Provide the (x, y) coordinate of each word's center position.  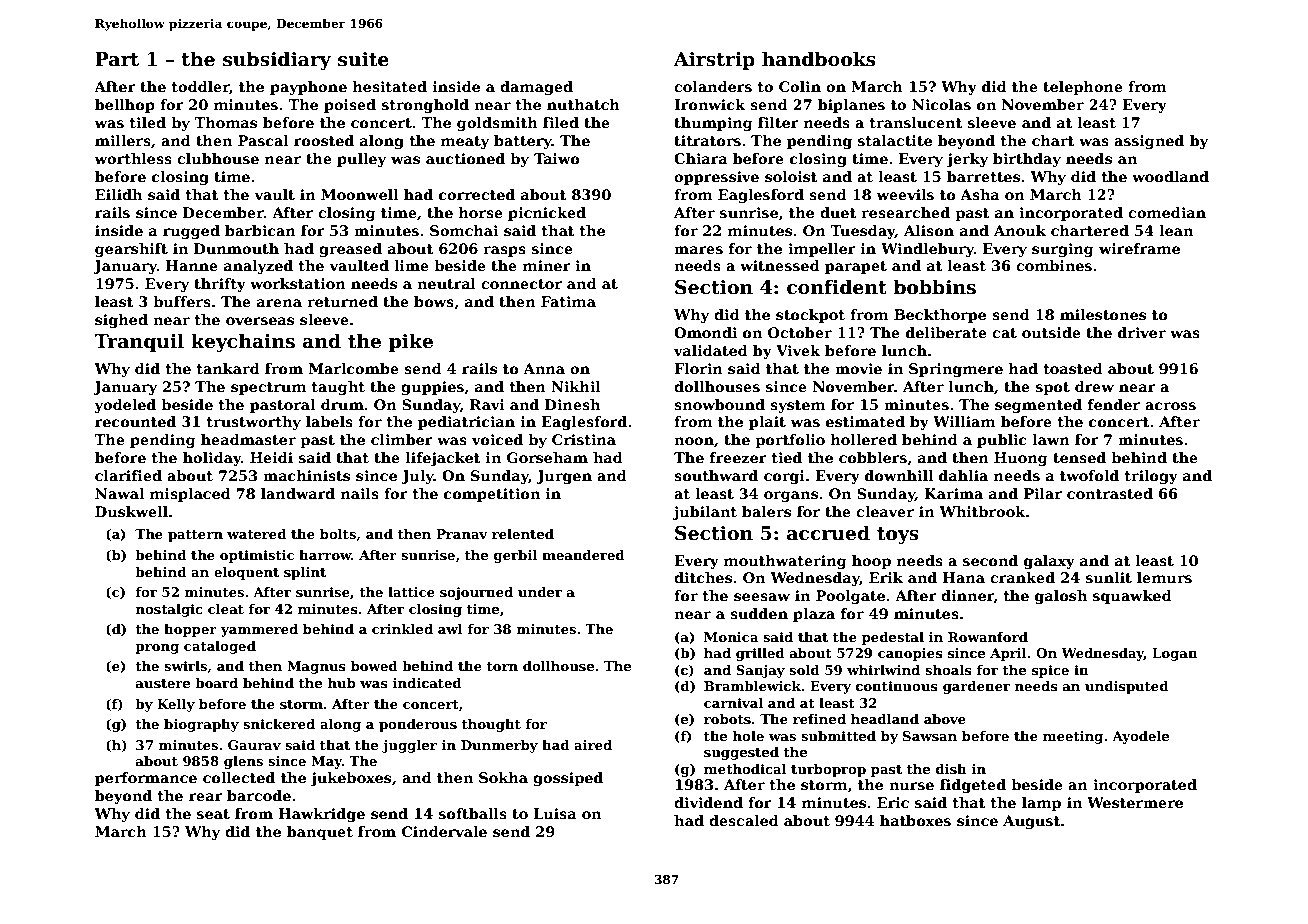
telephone (1083, 88)
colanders (713, 86)
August (1032, 822)
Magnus (316, 667)
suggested (741, 753)
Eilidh (118, 194)
